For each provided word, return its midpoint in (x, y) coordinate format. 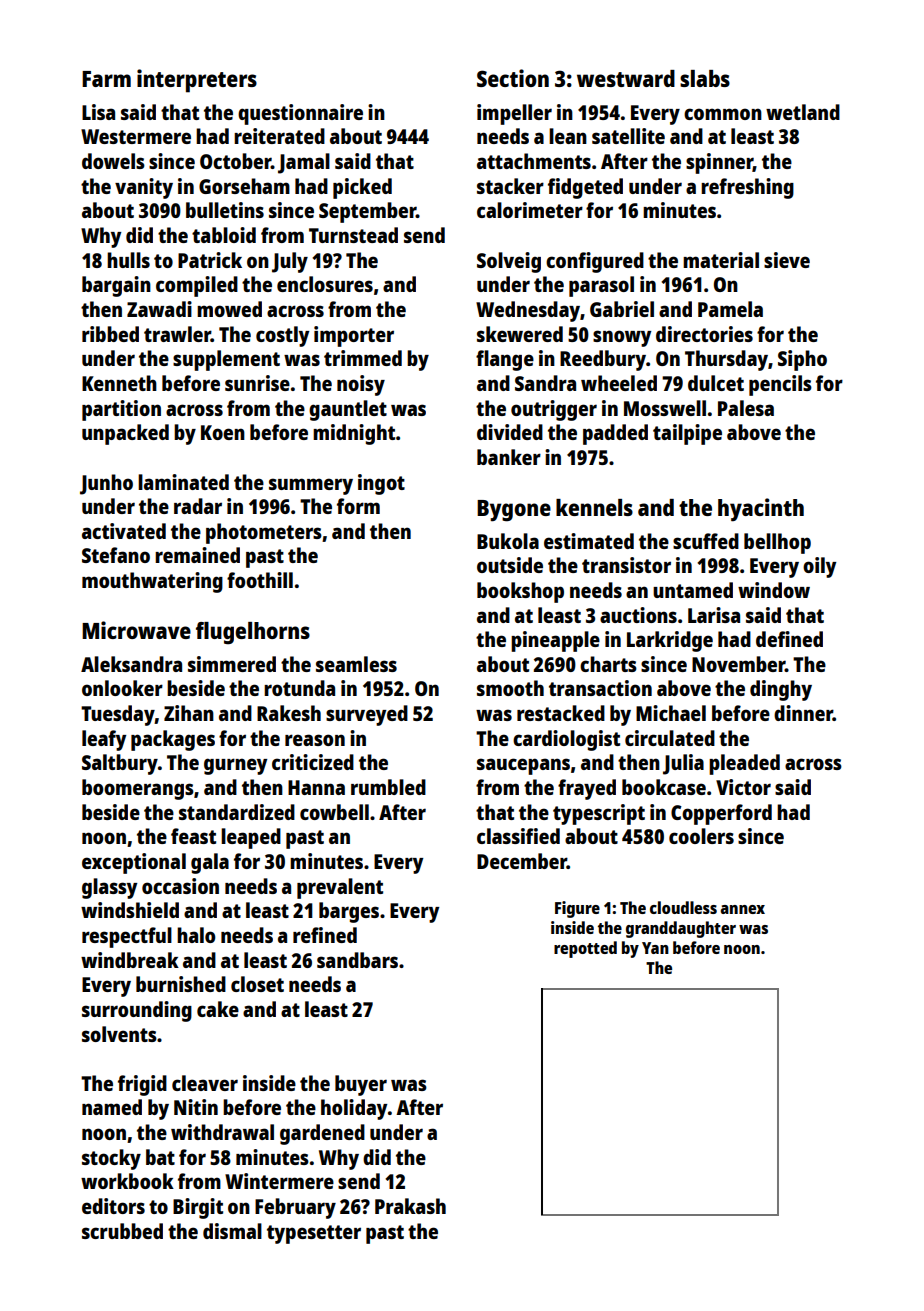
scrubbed (122, 1231)
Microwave (136, 630)
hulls (128, 260)
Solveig (509, 262)
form (358, 506)
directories (704, 334)
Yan (655, 948)
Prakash (410, 1206)
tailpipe (687, 434)
